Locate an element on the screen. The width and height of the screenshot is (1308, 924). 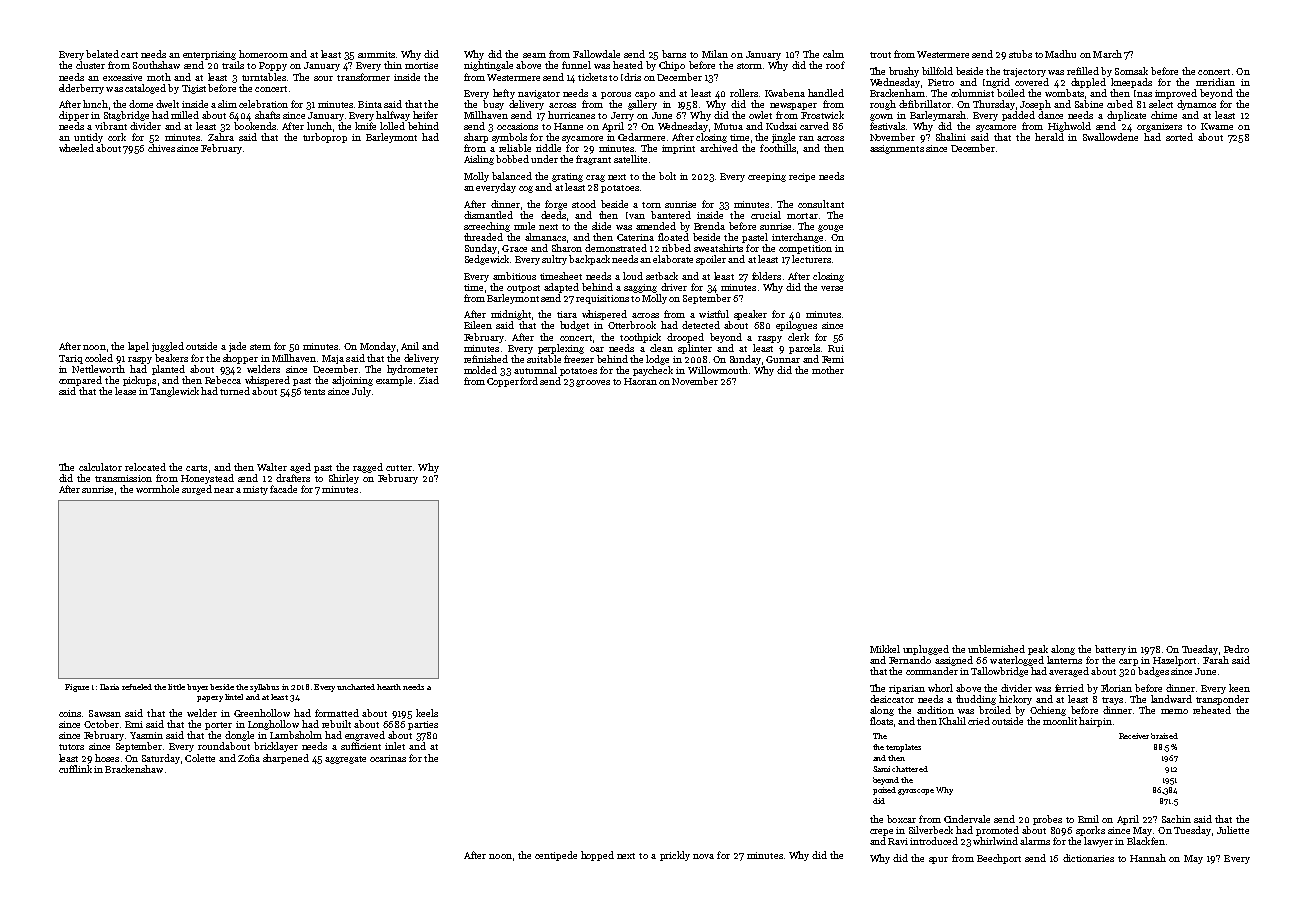
Femi is located at coordinates (833, 359).
